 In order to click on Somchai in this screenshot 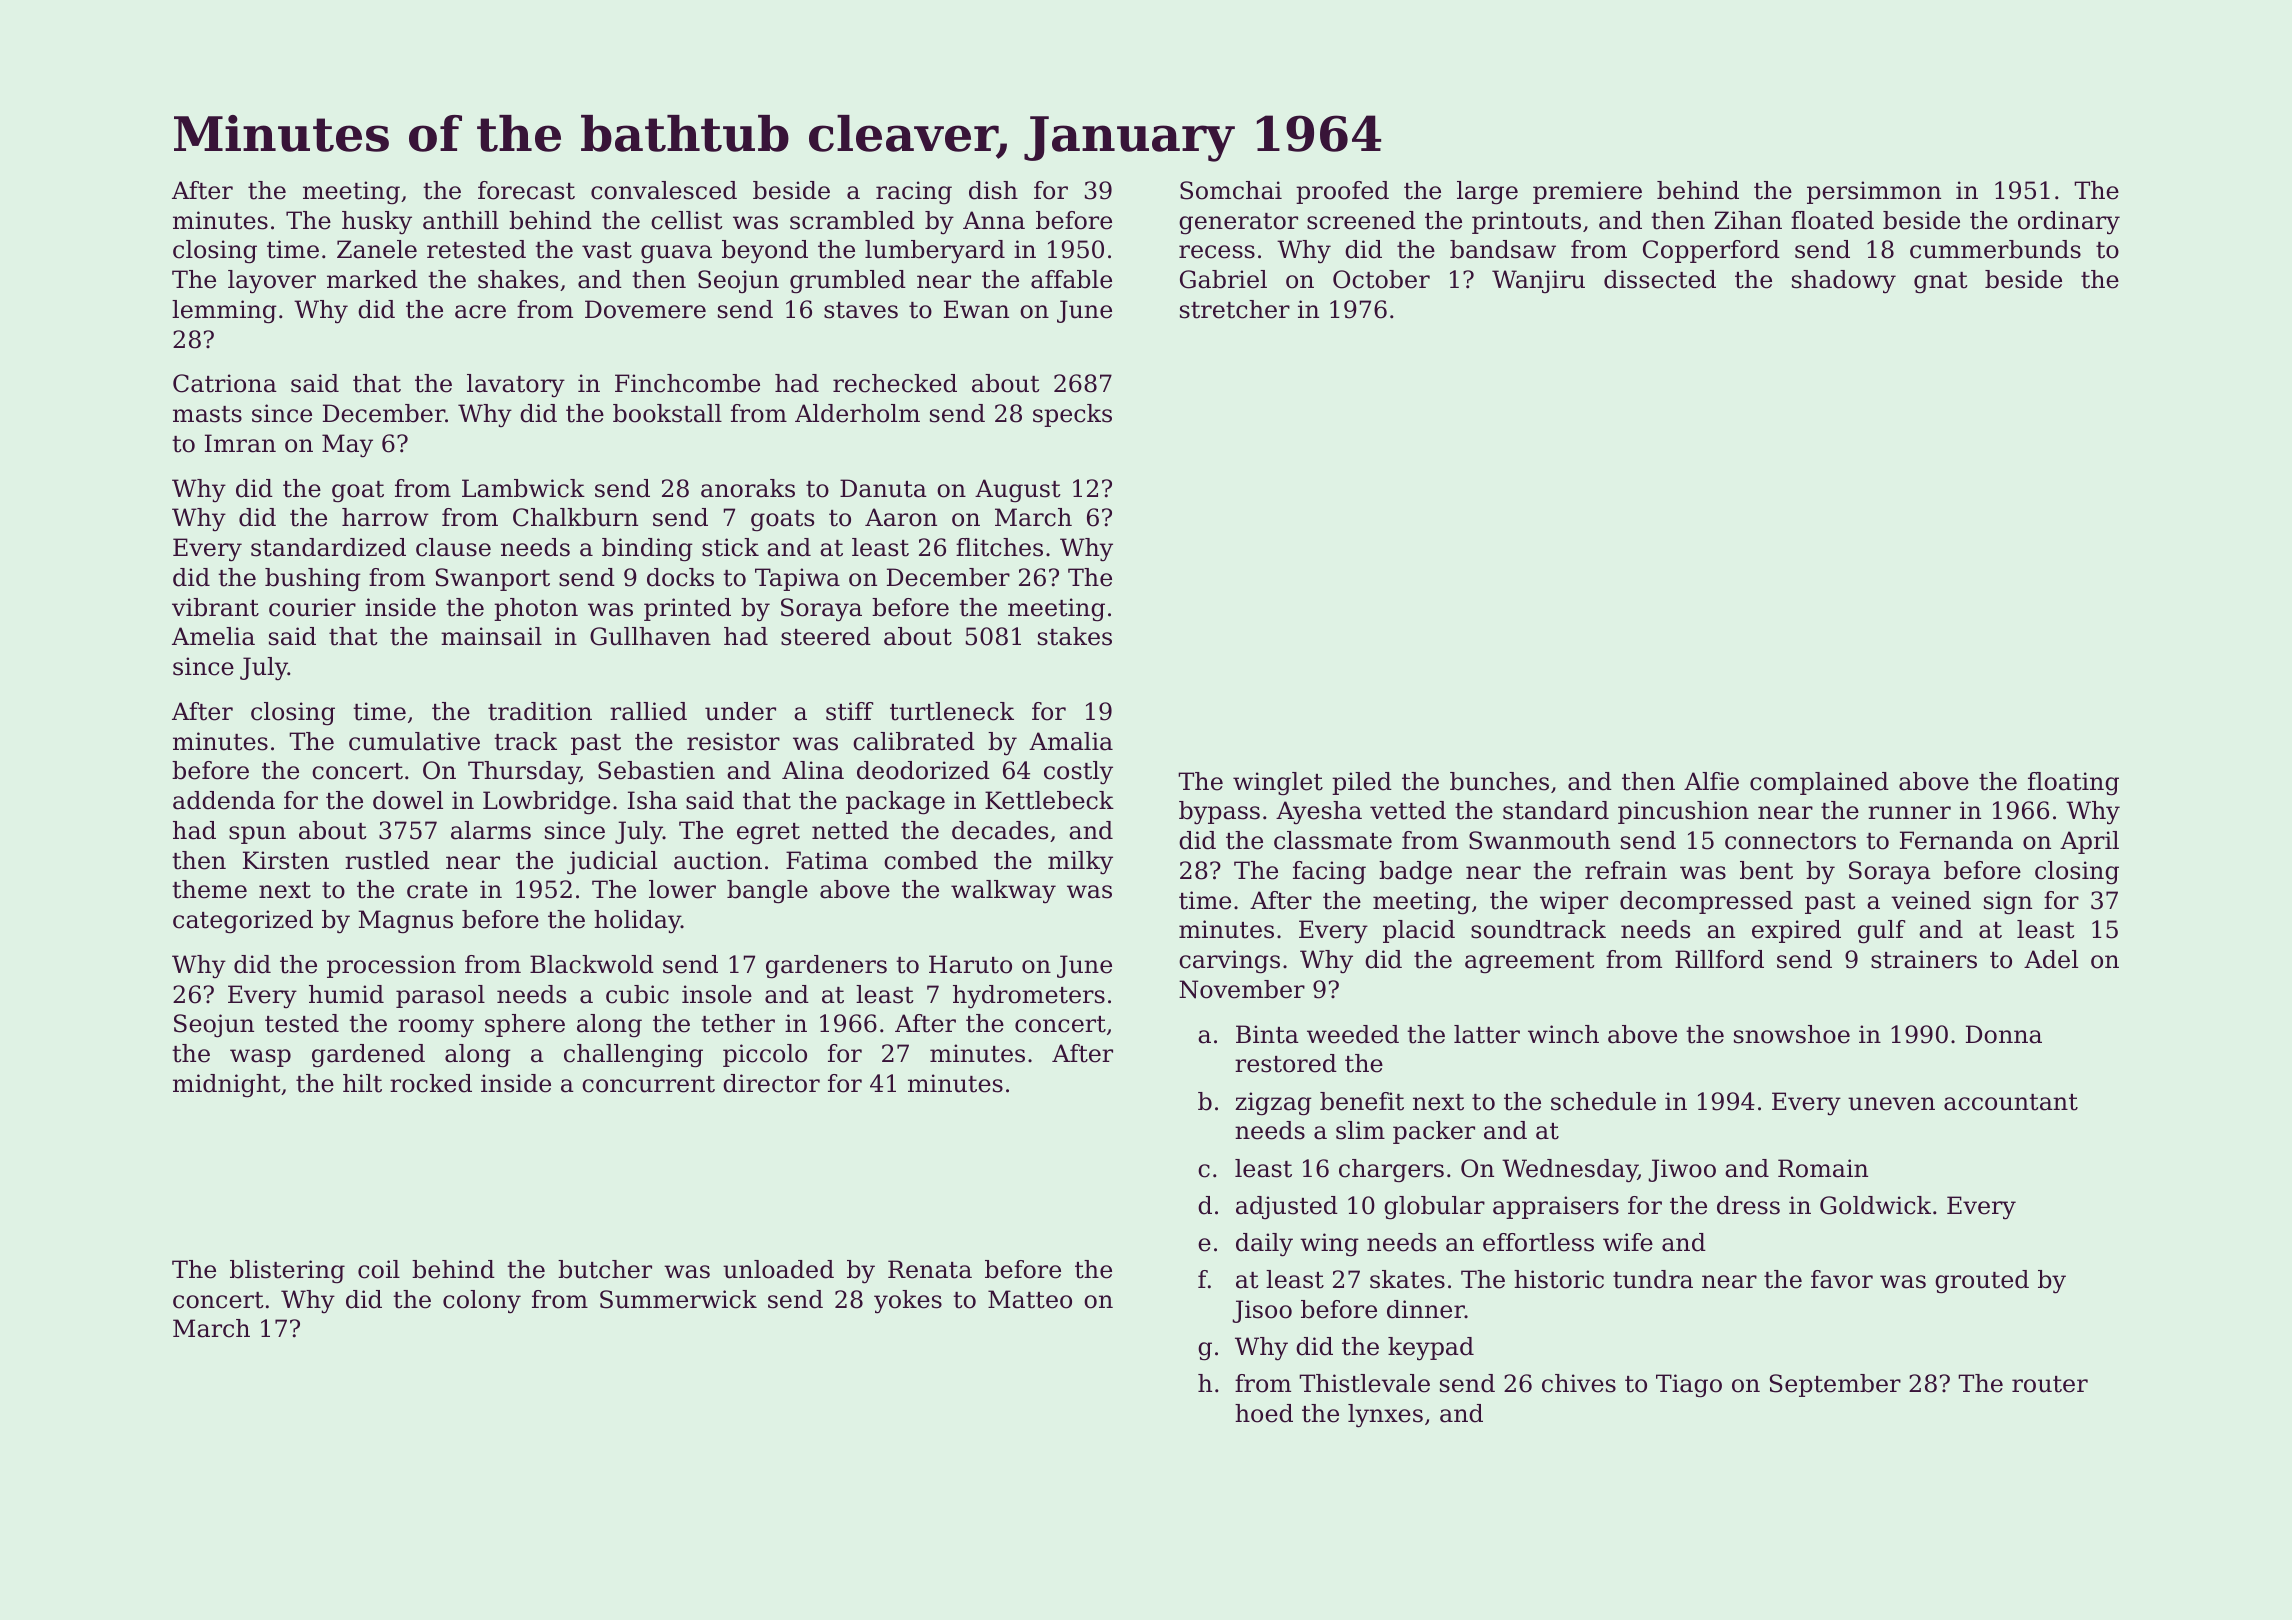, I will do `click(1231, 190)`.
